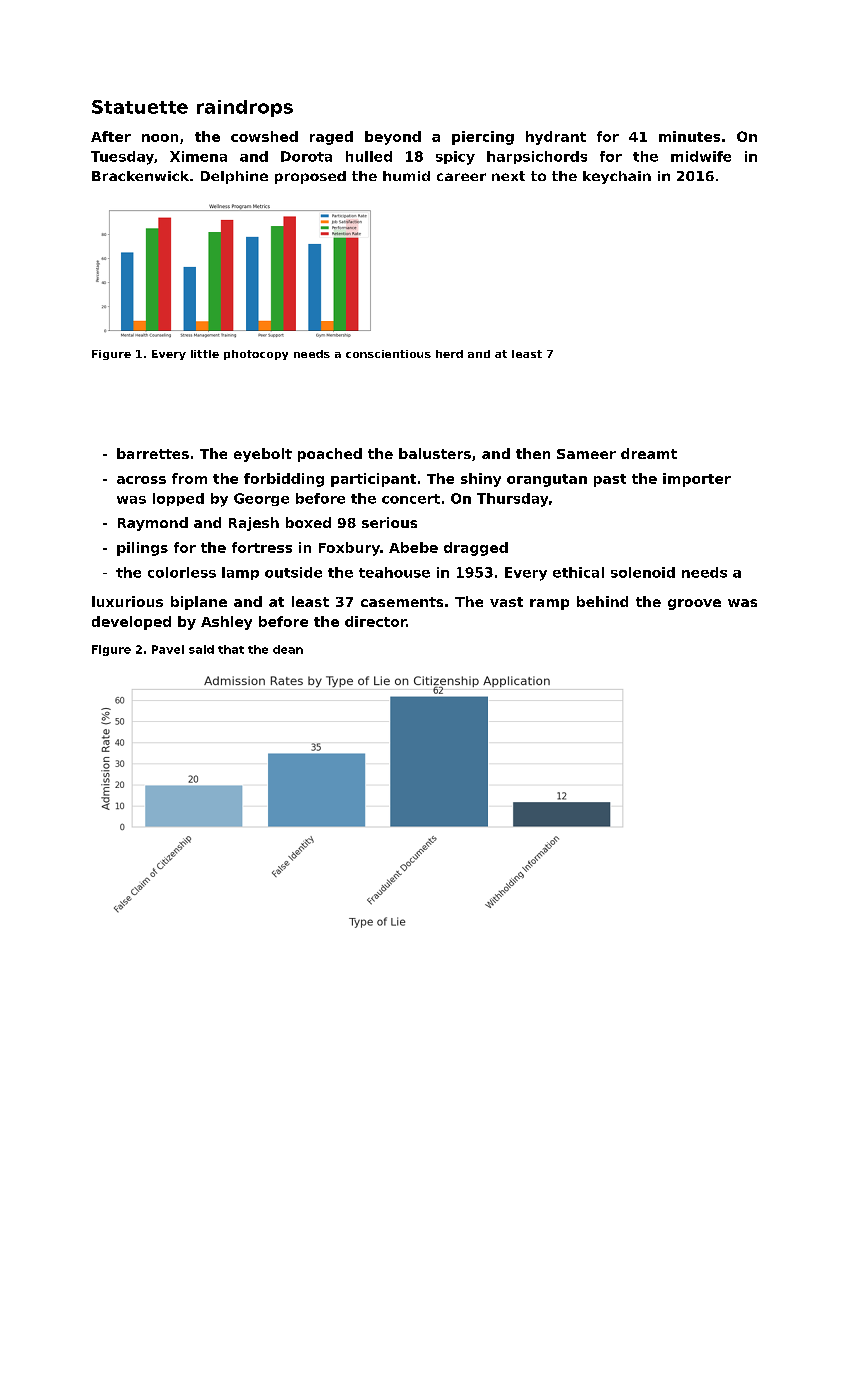 This document has height=1400, width=849. What do you see at coordinates (701, 156) in the document?
I see `midwife` at bounding box center [701, 156].
